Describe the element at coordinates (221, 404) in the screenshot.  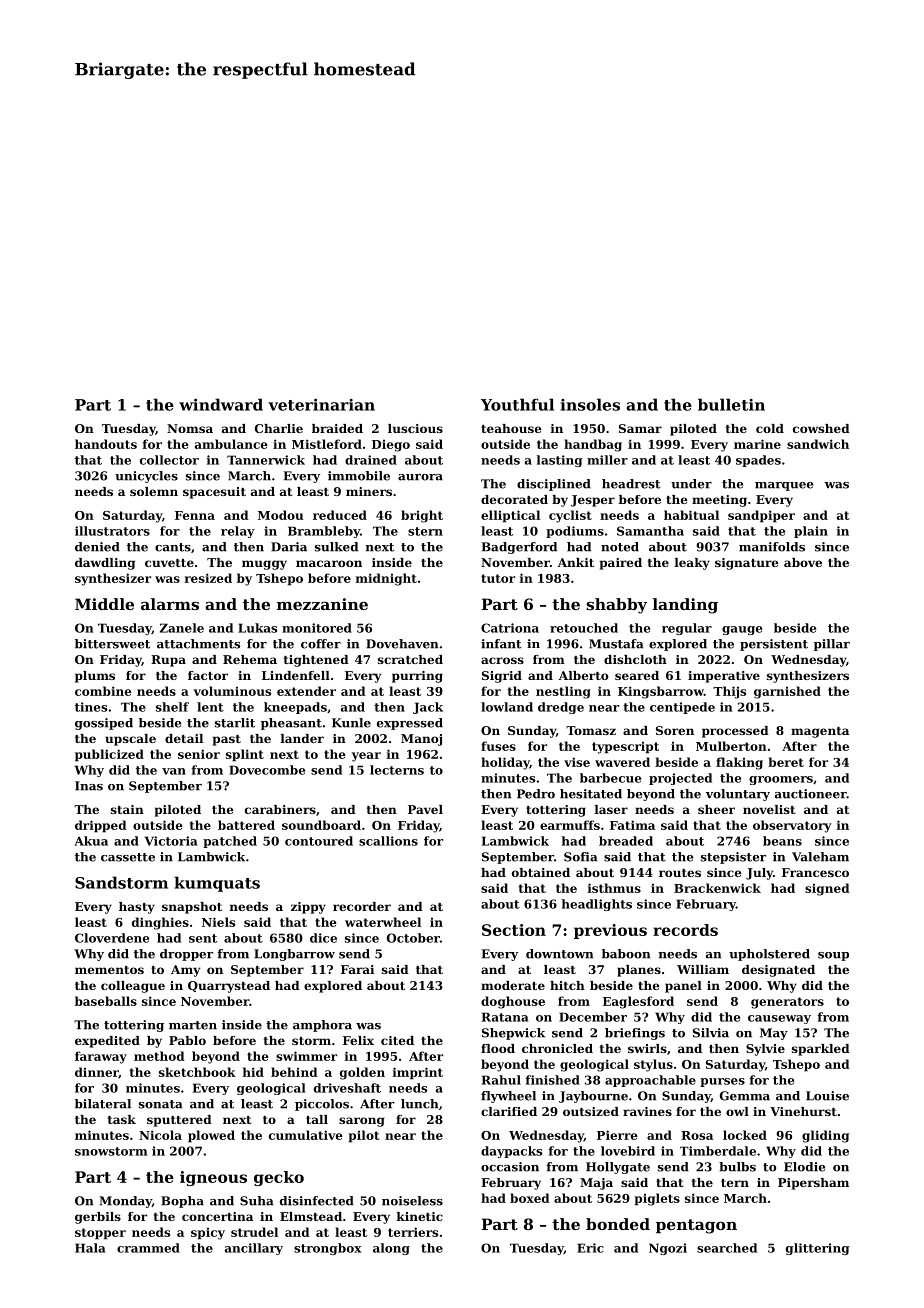
I see `windward` at that location.
